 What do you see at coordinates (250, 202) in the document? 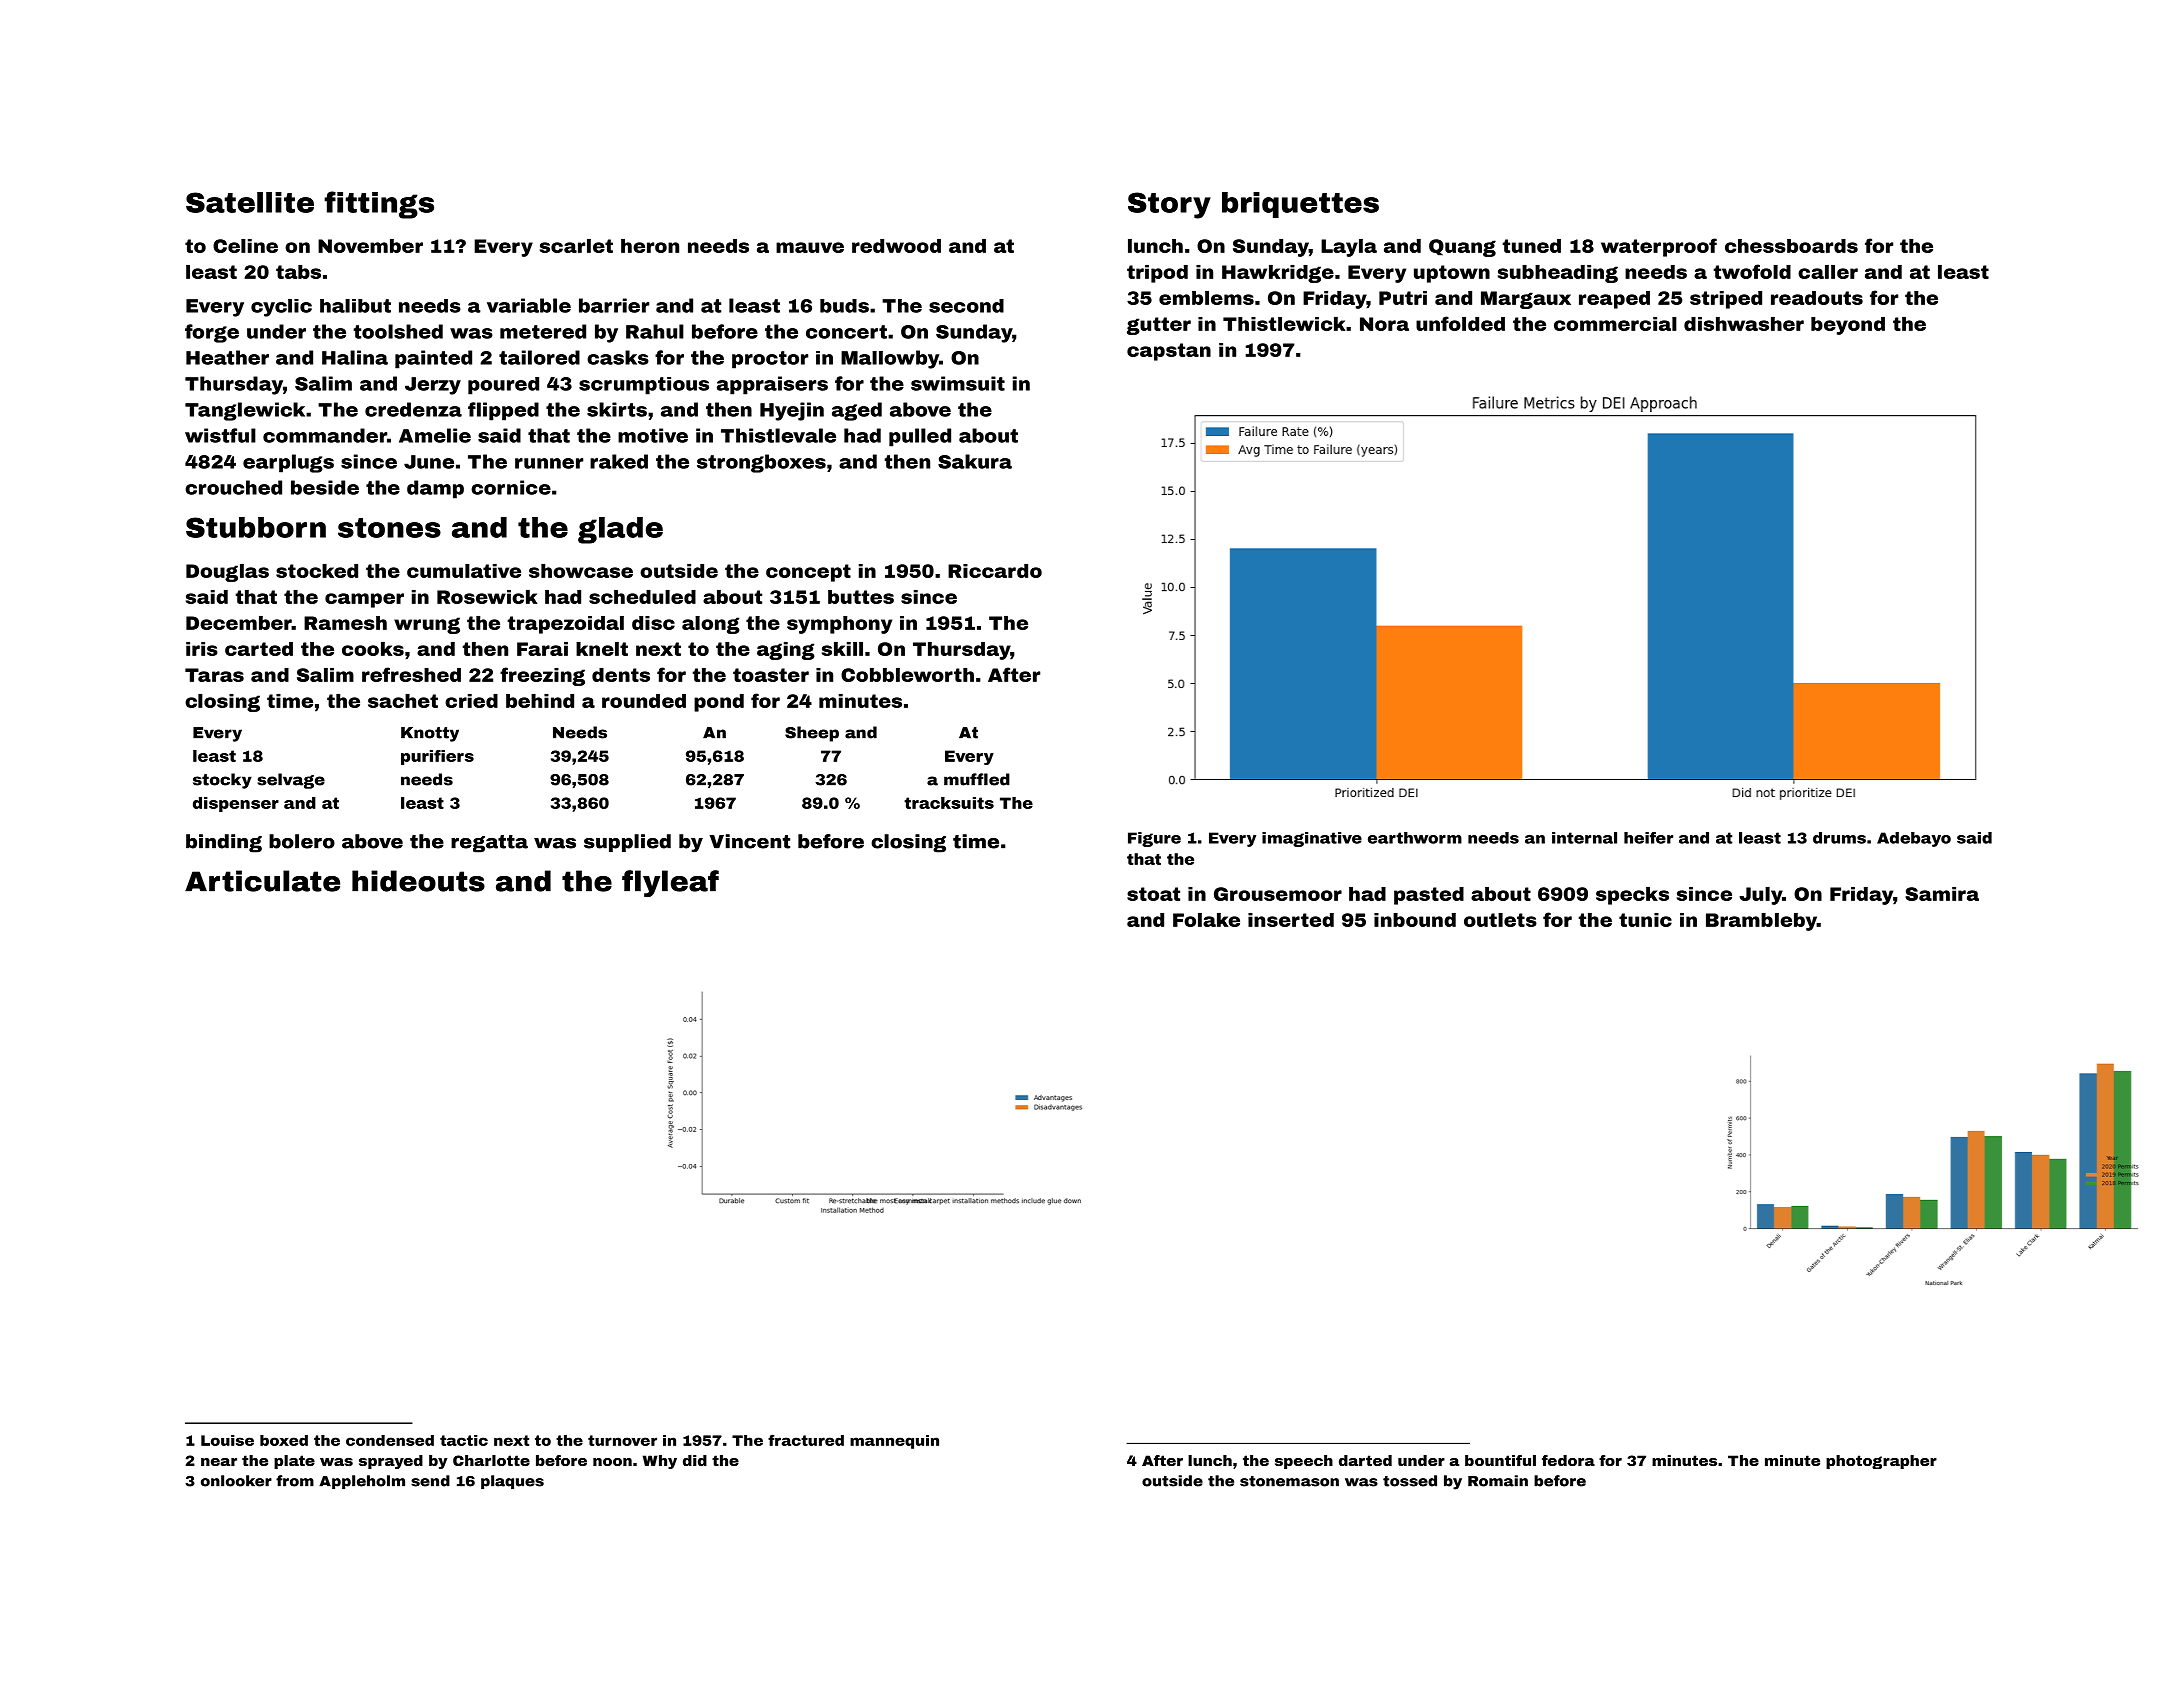
I see `Satellite` at bounding box center [250, 202].
